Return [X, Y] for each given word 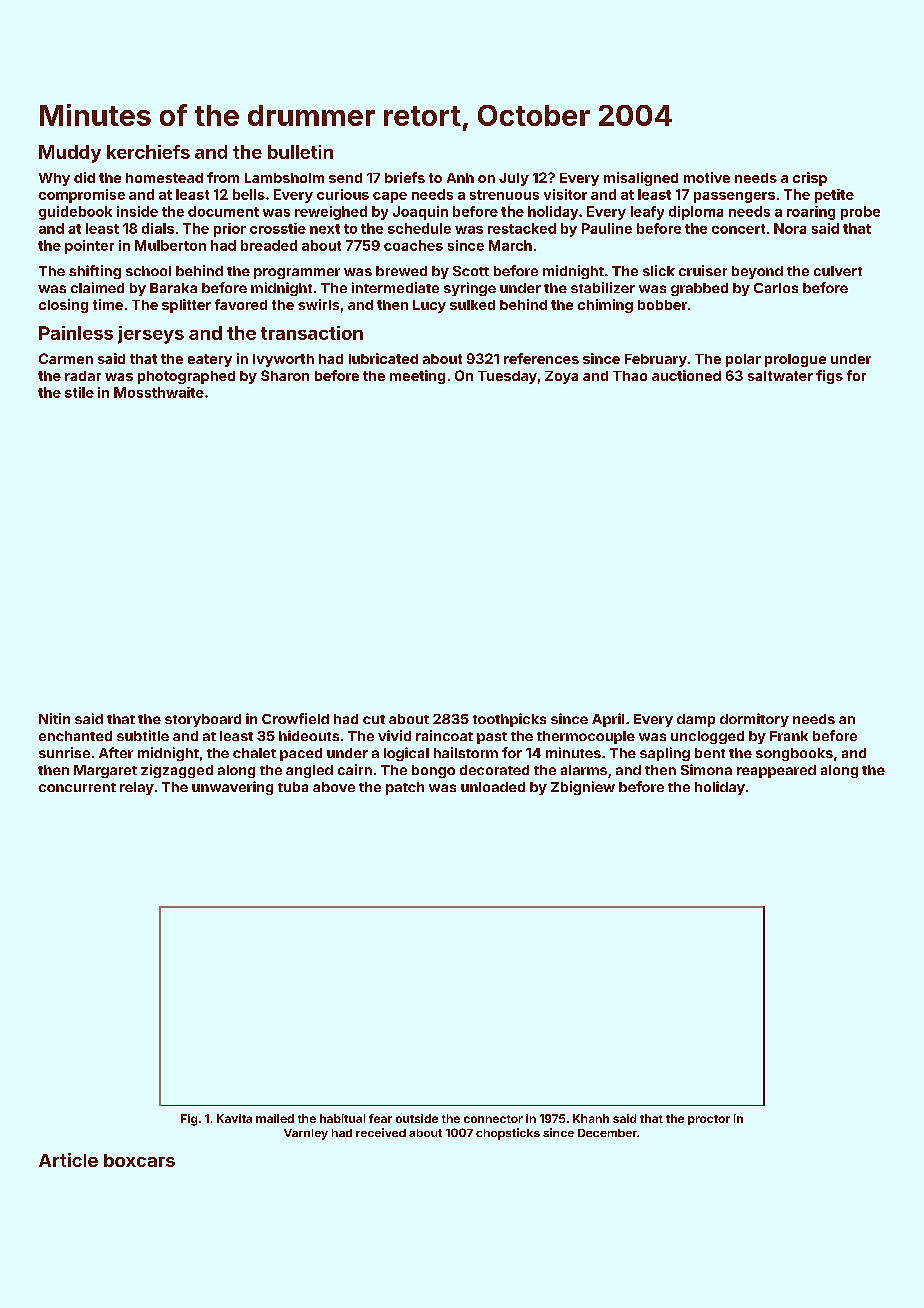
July [514, 179]
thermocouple [586, 737]
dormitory [754, 720]
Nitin [54, 718]
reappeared [776, 771]
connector [493, 1119]
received [381, 1132]
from [223, 177]
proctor [709, 1120]
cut [374, 719]
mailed [275, 1118]
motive [707, 177]
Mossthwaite [159, 392]
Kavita [234, 1118]
